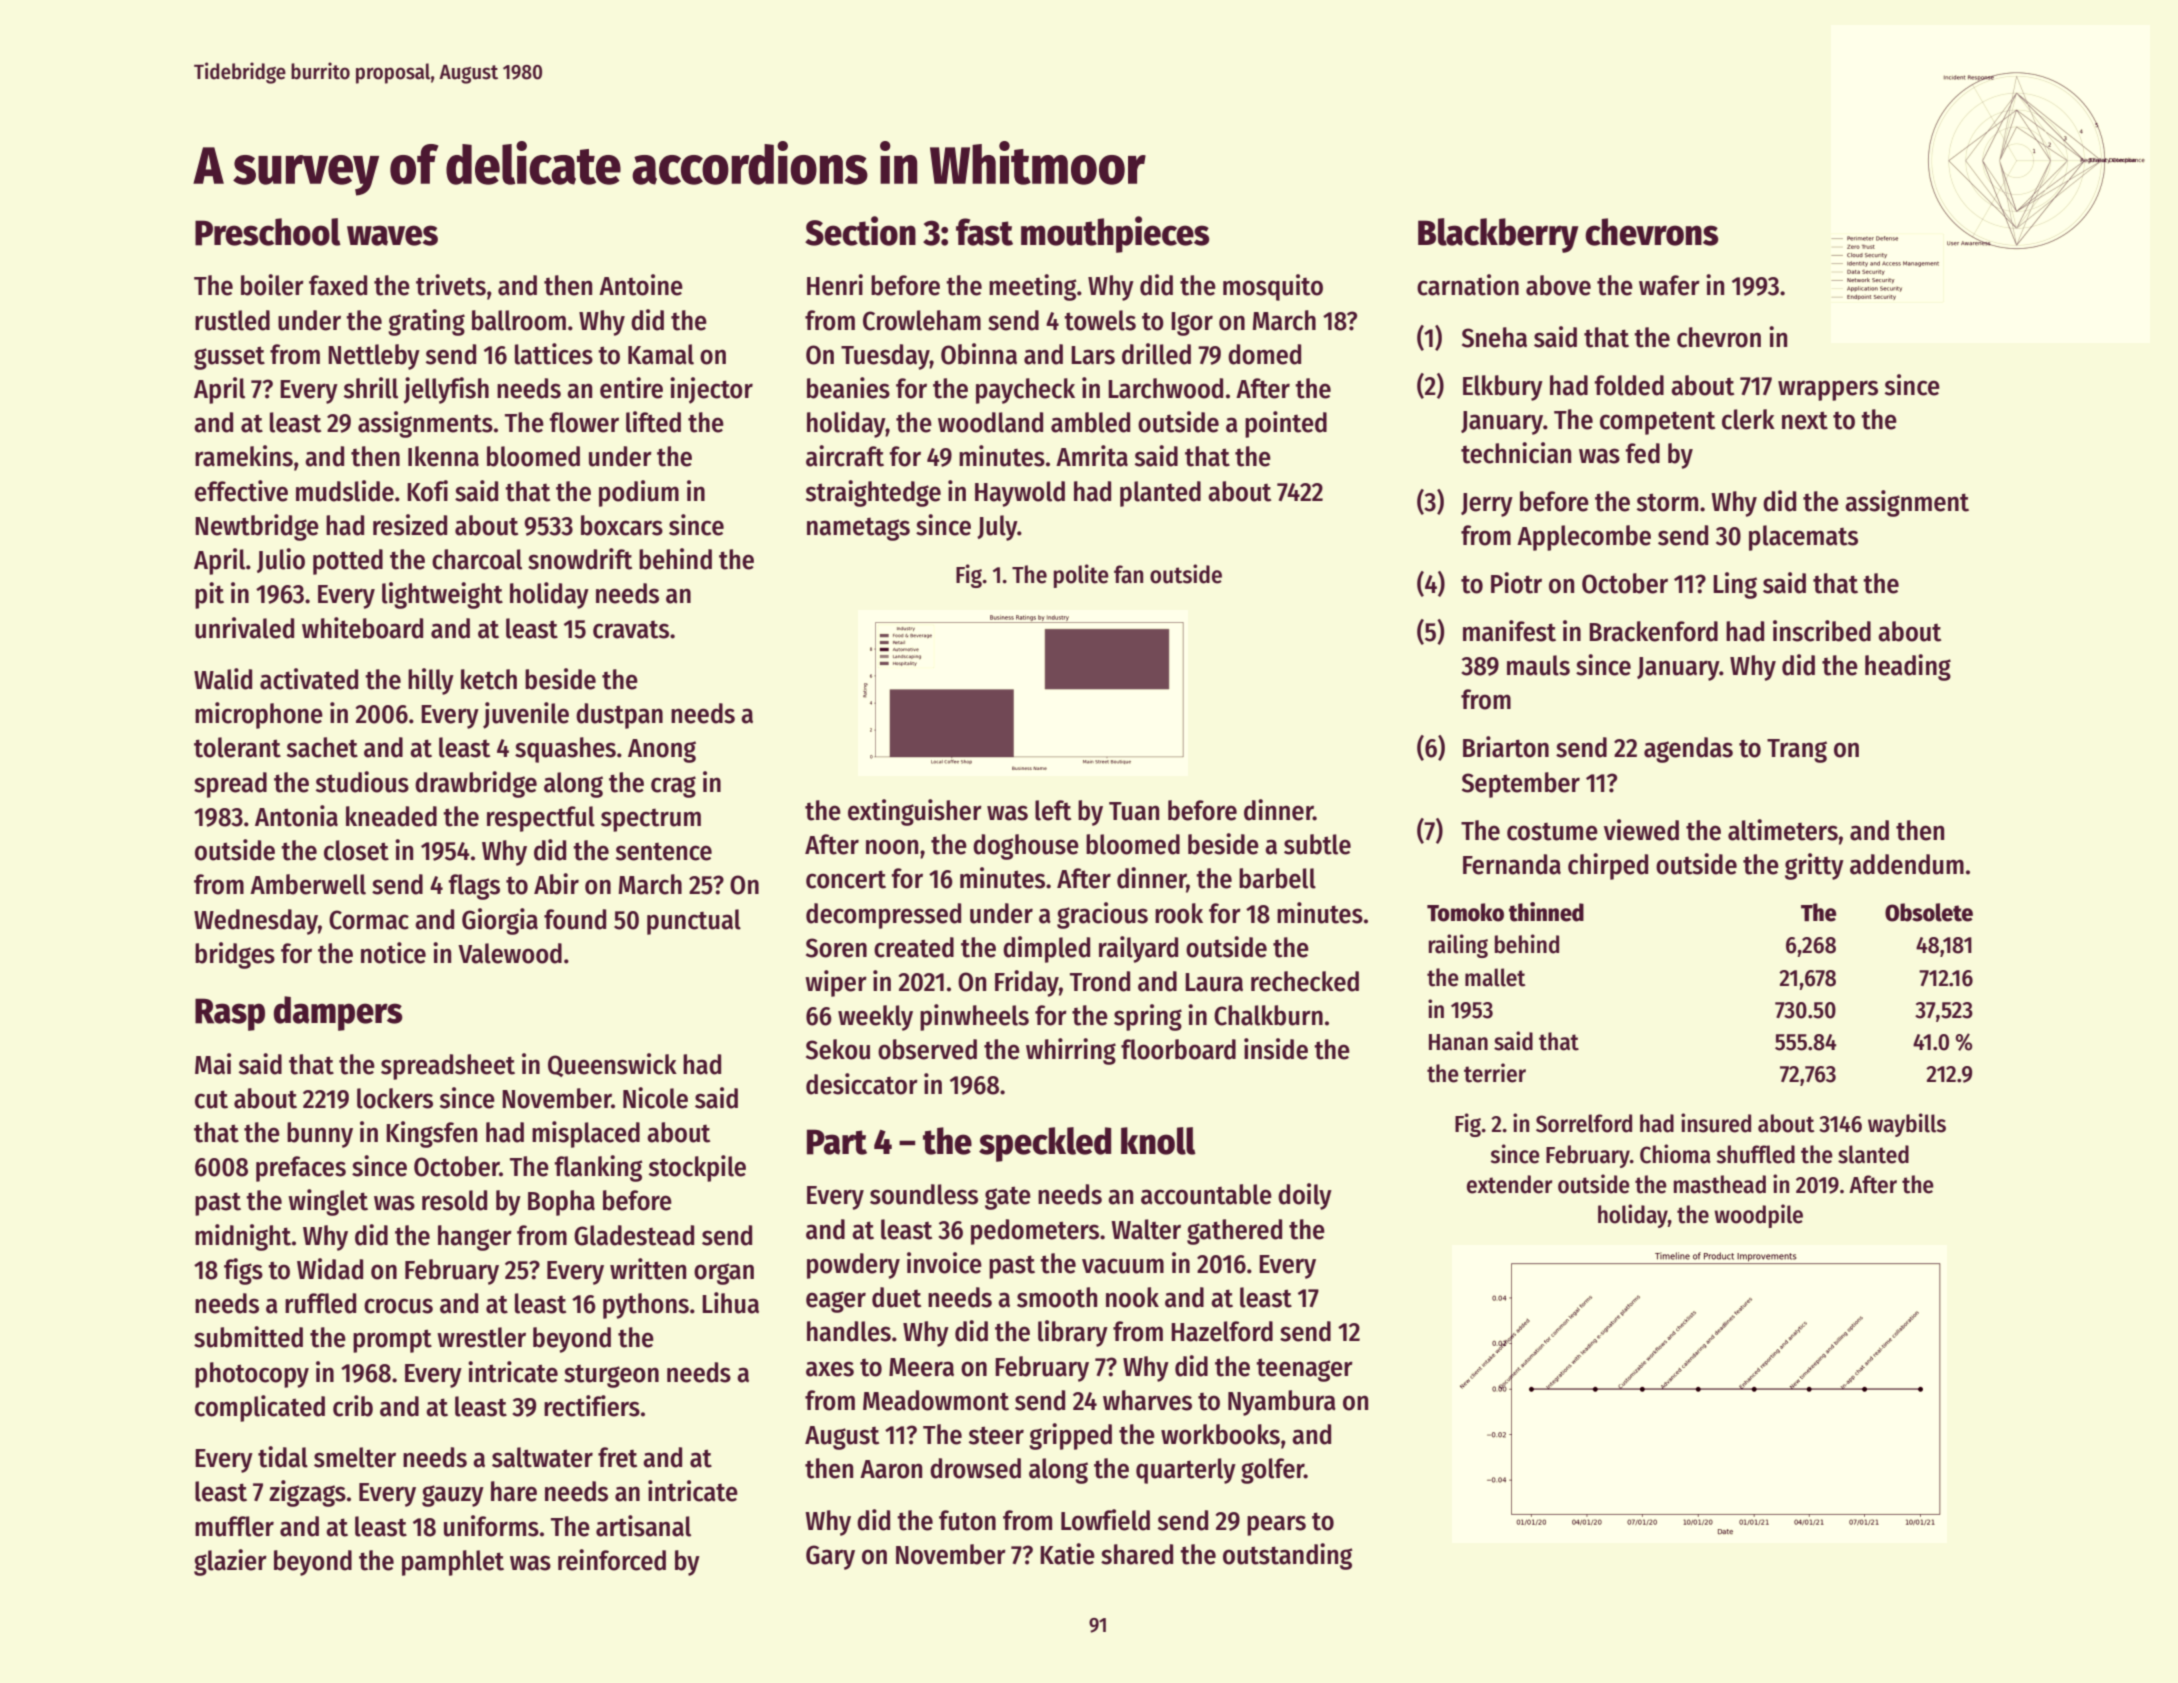 This image has width=2178, height=1683. I want to click on addendum, so click(1907, 864).
